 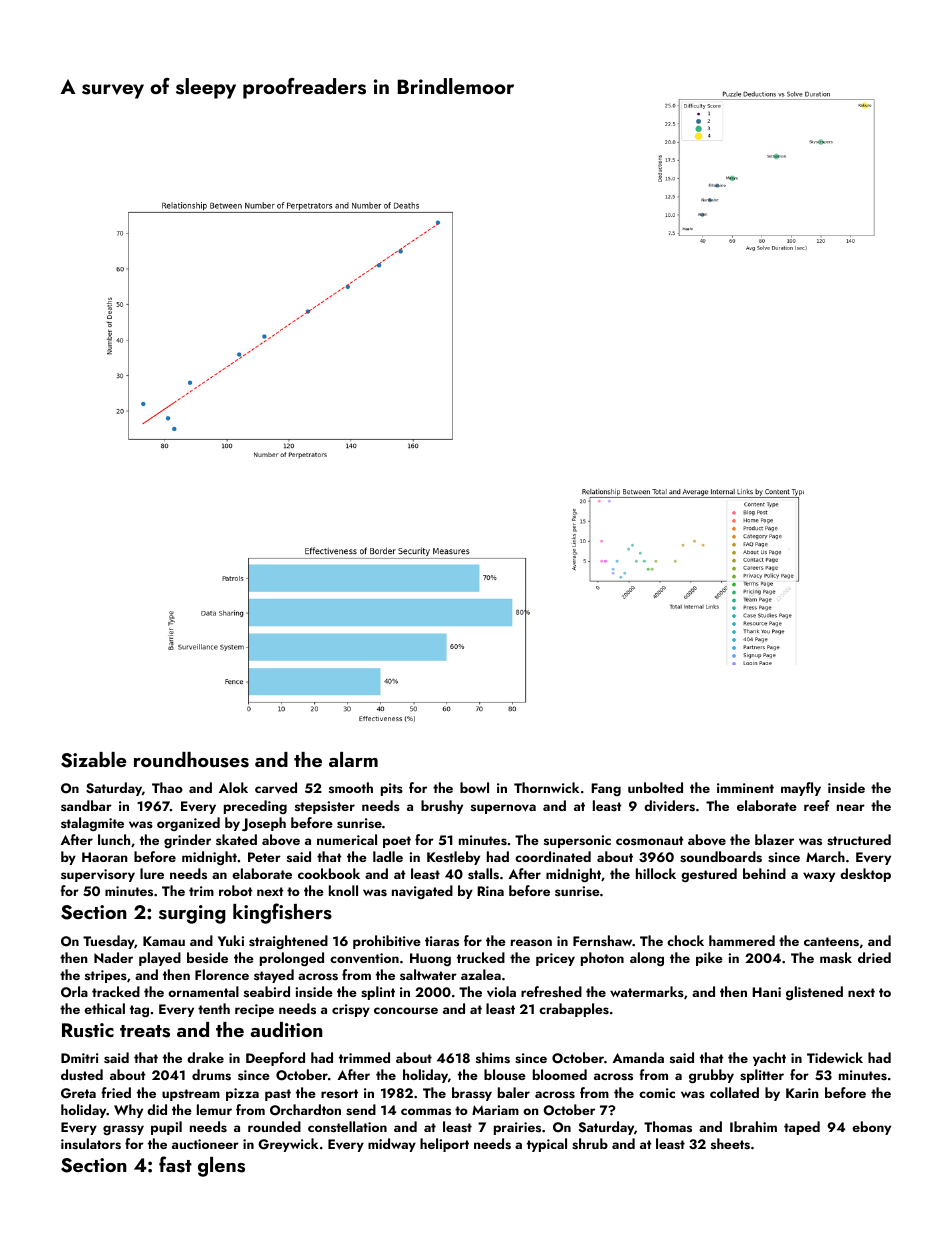 What do you see at coordinates (205, 1144) in the page?
I see `auctioneer` at bounding box center [205, 1144].
